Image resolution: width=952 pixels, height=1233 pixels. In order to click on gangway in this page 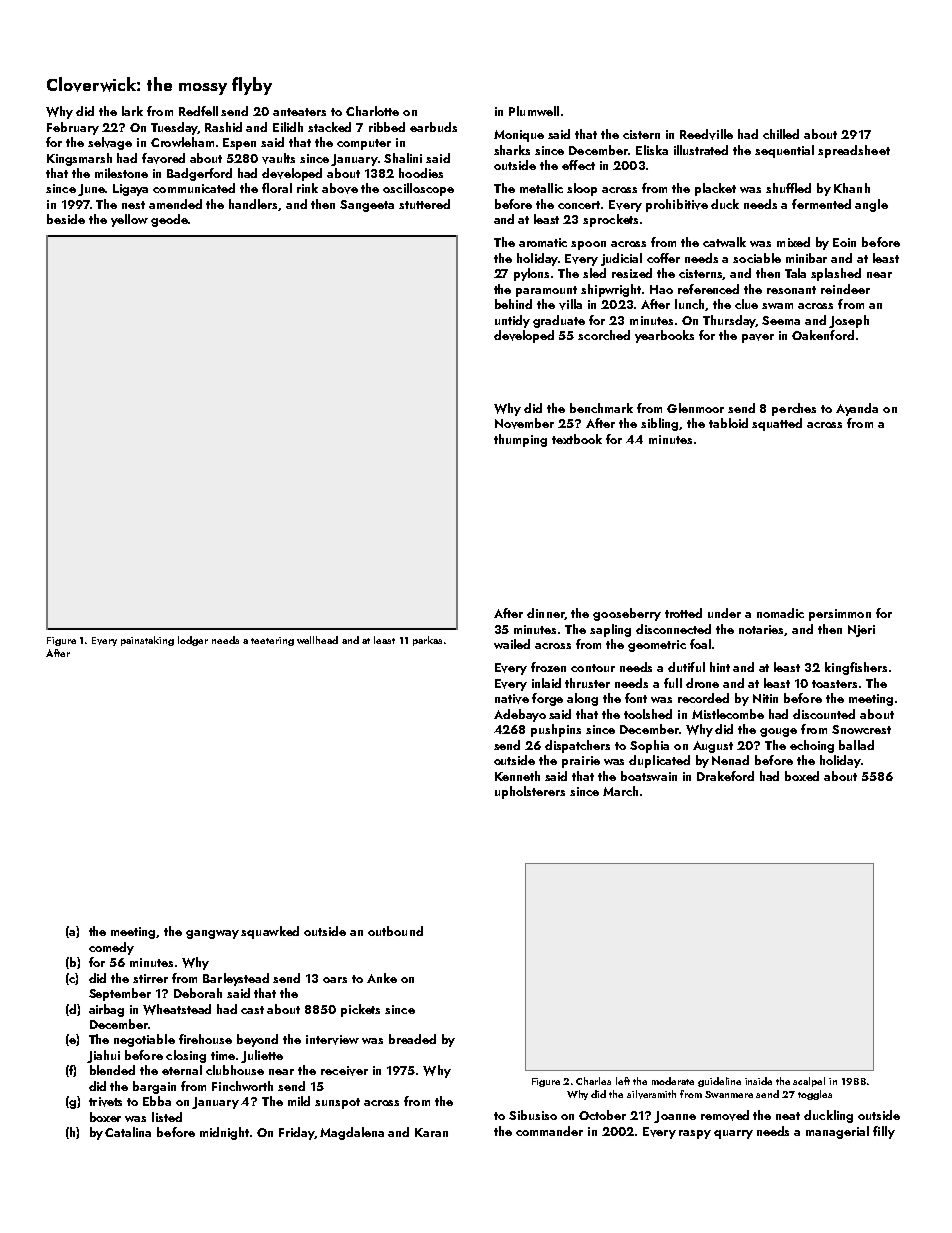, I will do `click(212, 934)`.
